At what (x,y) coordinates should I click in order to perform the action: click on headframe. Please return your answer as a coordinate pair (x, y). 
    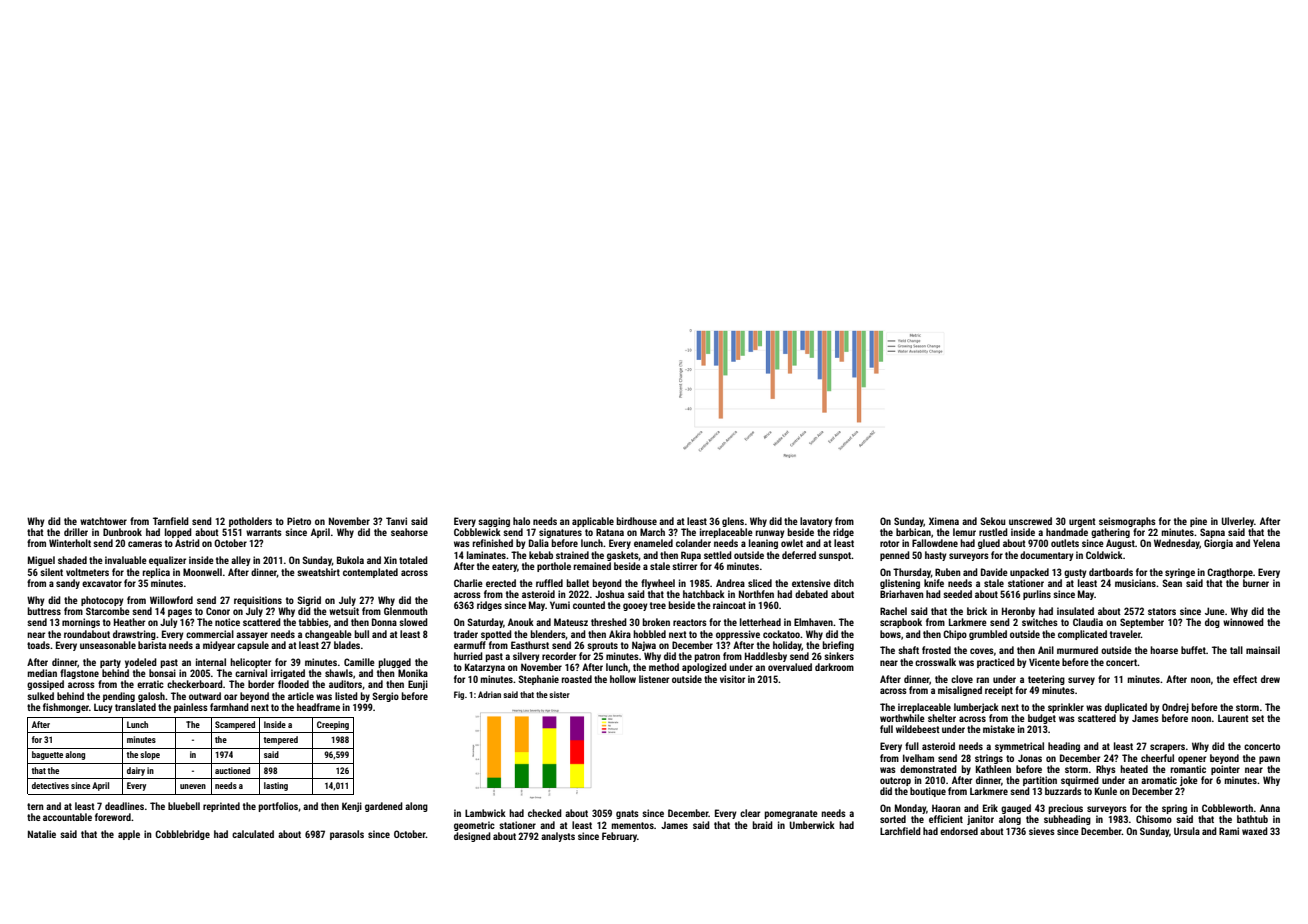
    Looking at the image, I should click on (318, 707).
